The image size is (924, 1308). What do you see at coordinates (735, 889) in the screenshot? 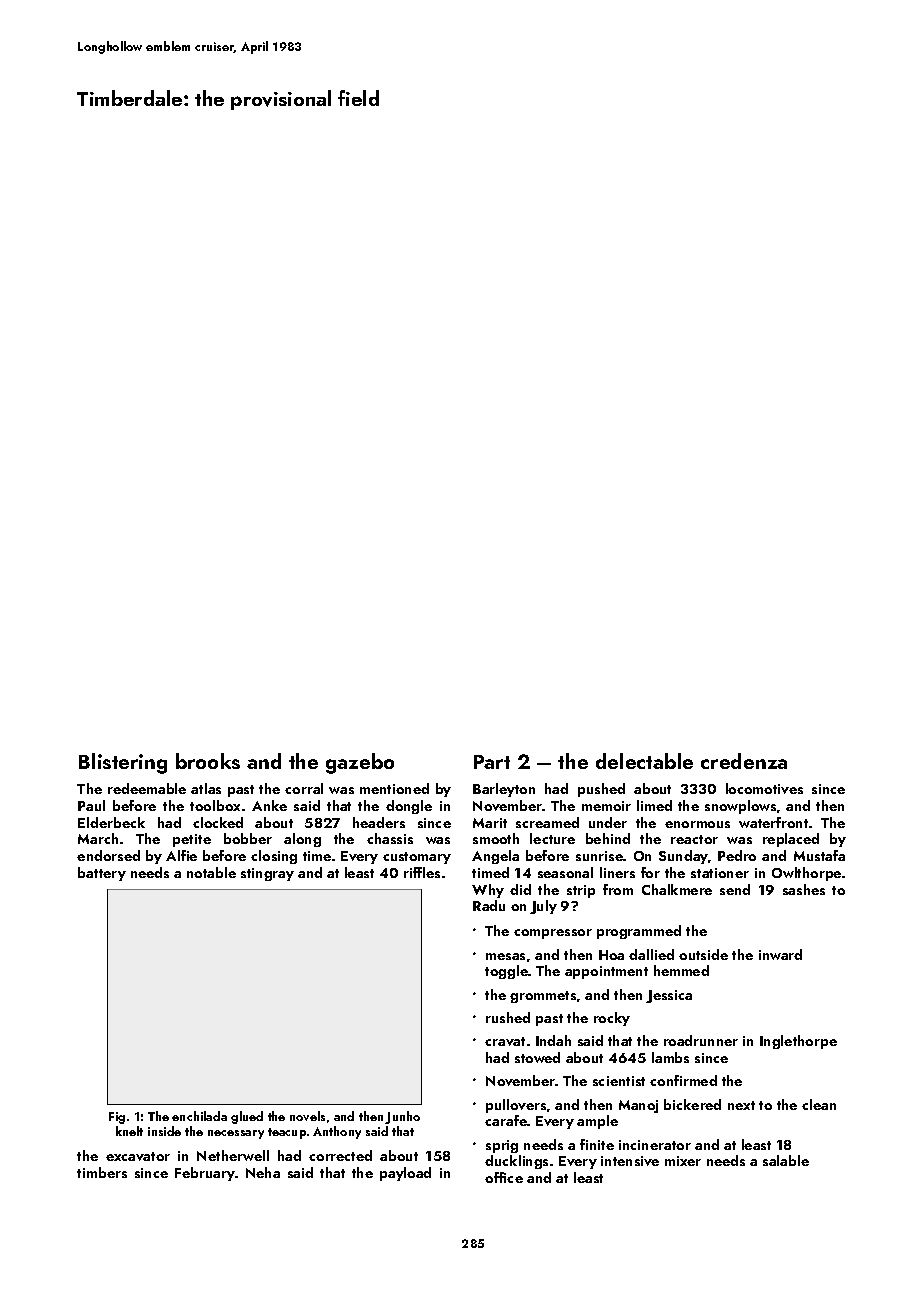
I see `send` at bounding box center [735, 889].
